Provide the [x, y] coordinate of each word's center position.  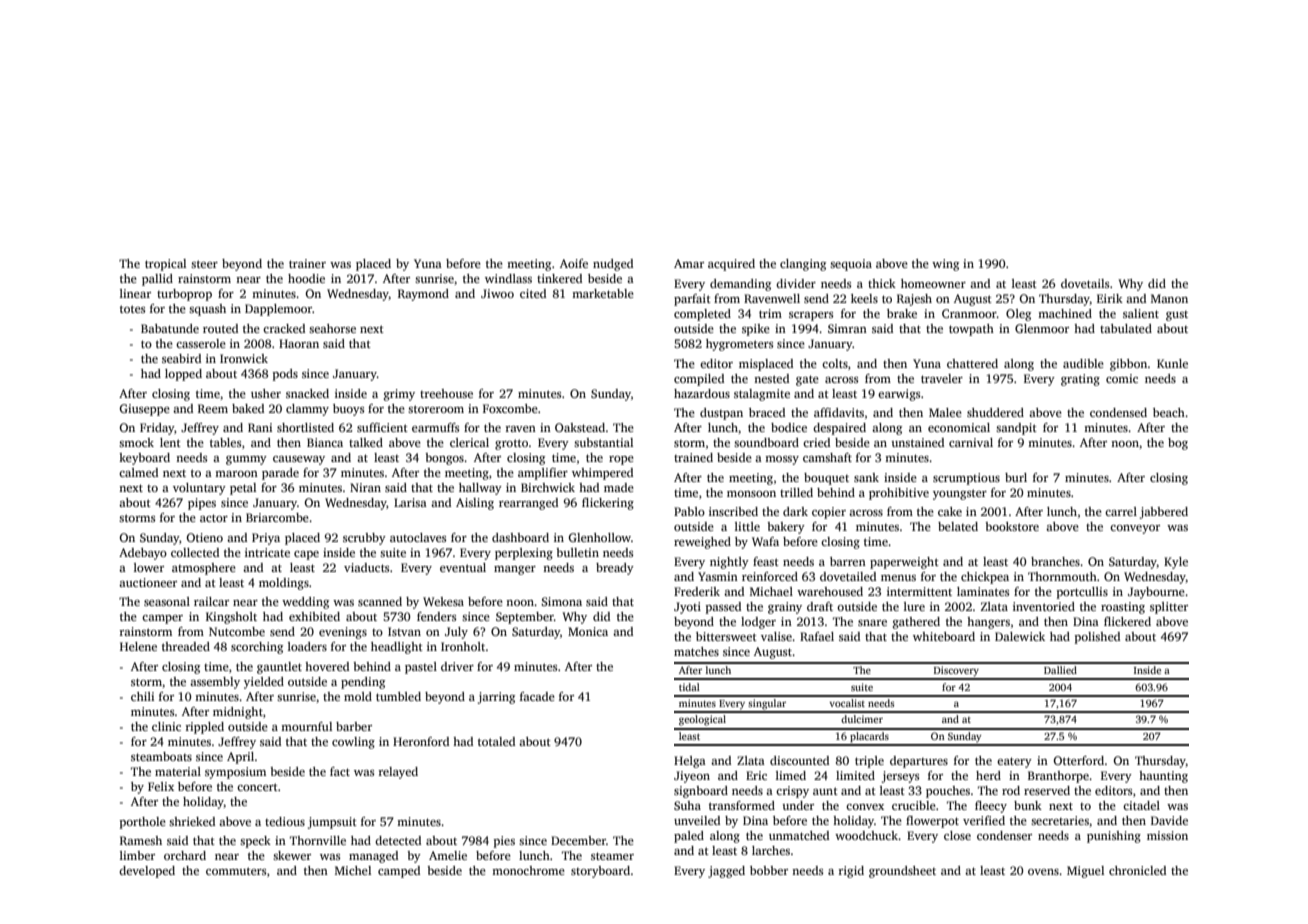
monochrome [528, 870]
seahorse [332, 328]
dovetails [1085, 283]
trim [770, 313]
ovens [1043, 872]
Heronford [421, 741]
